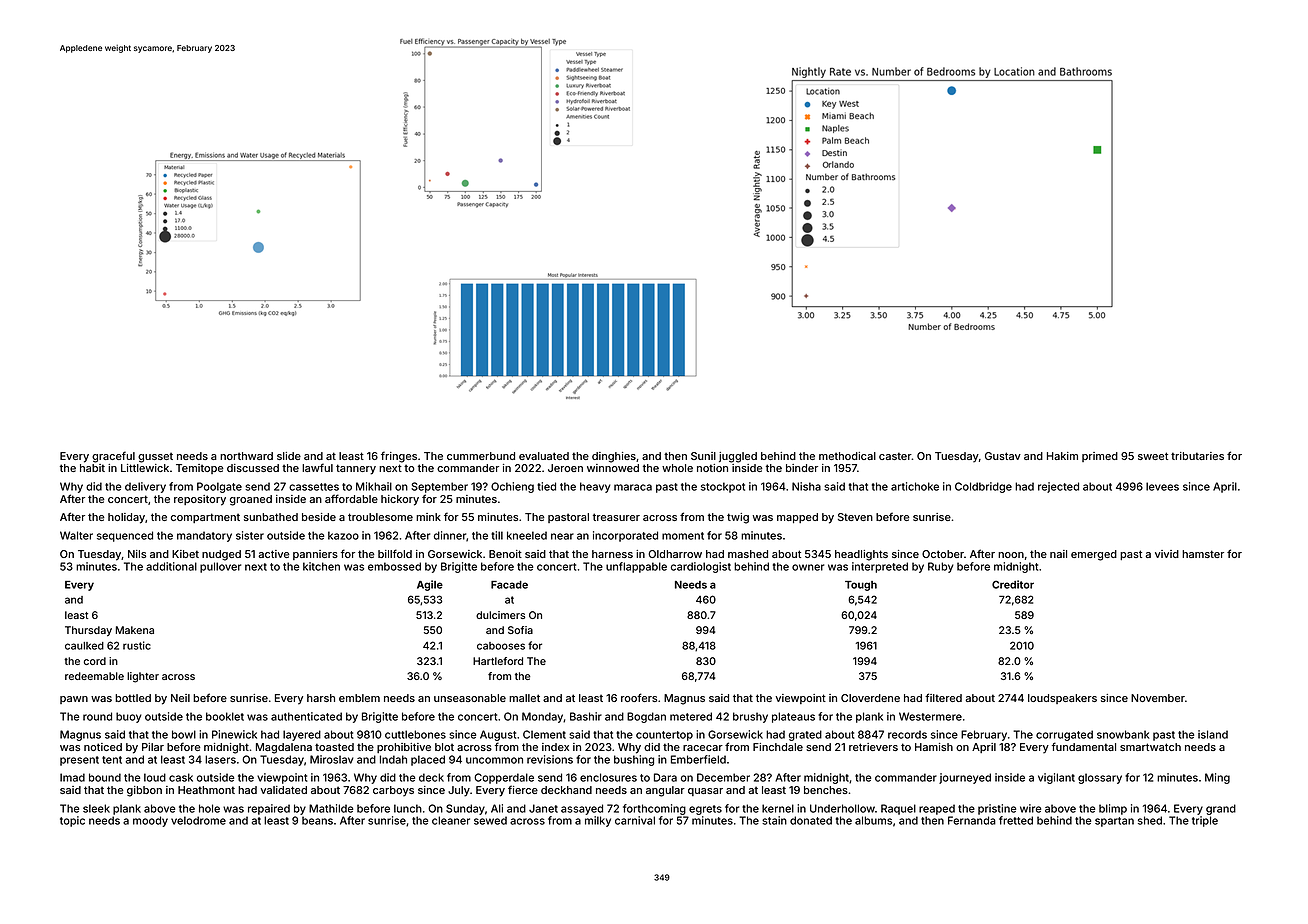 The image size is (1308, 924). Describe the element at coordinates (582, 809) in the screenshot. I see `assayed` at that location.
